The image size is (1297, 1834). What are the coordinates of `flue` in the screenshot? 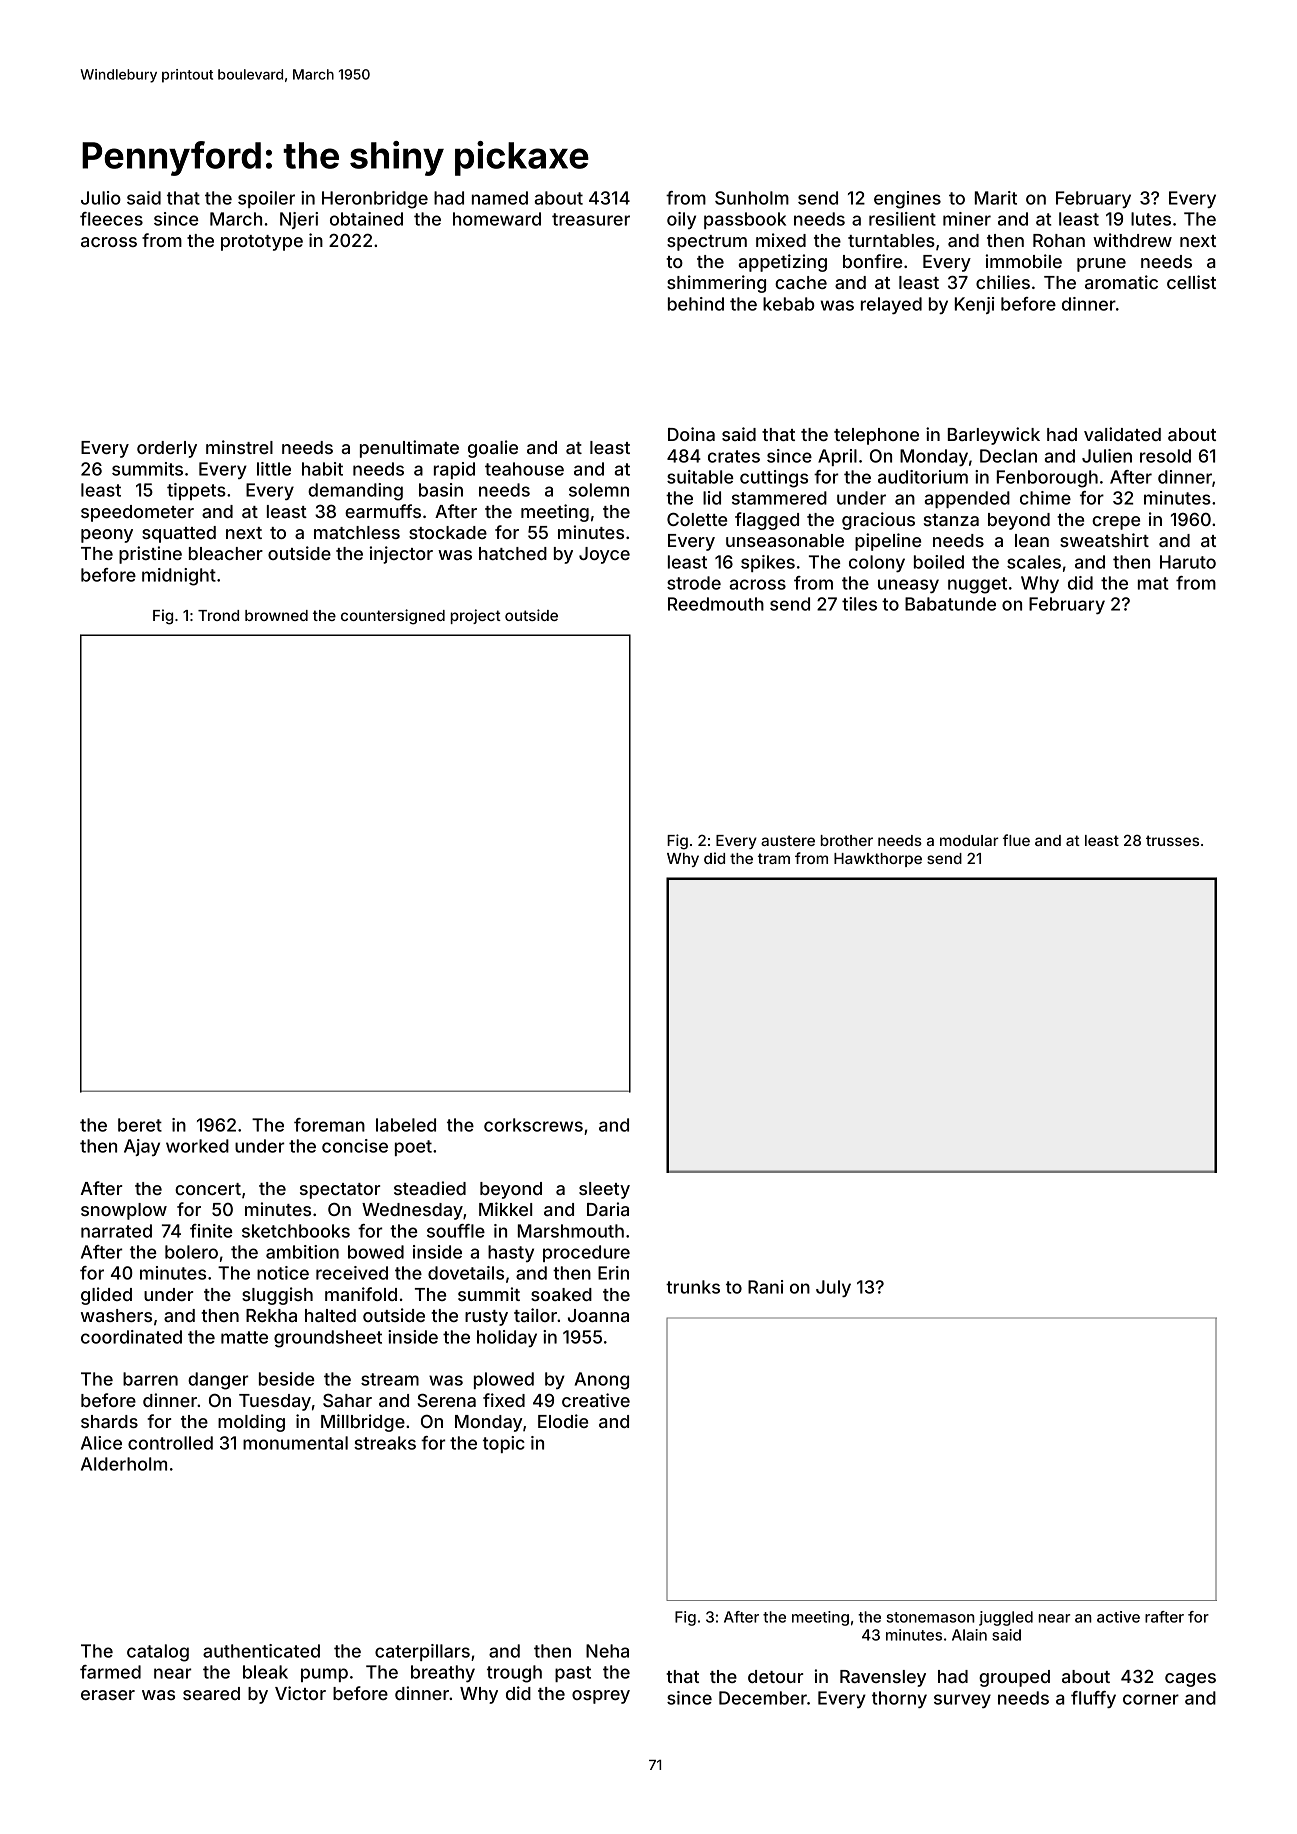 It's located at (1016, 840).
